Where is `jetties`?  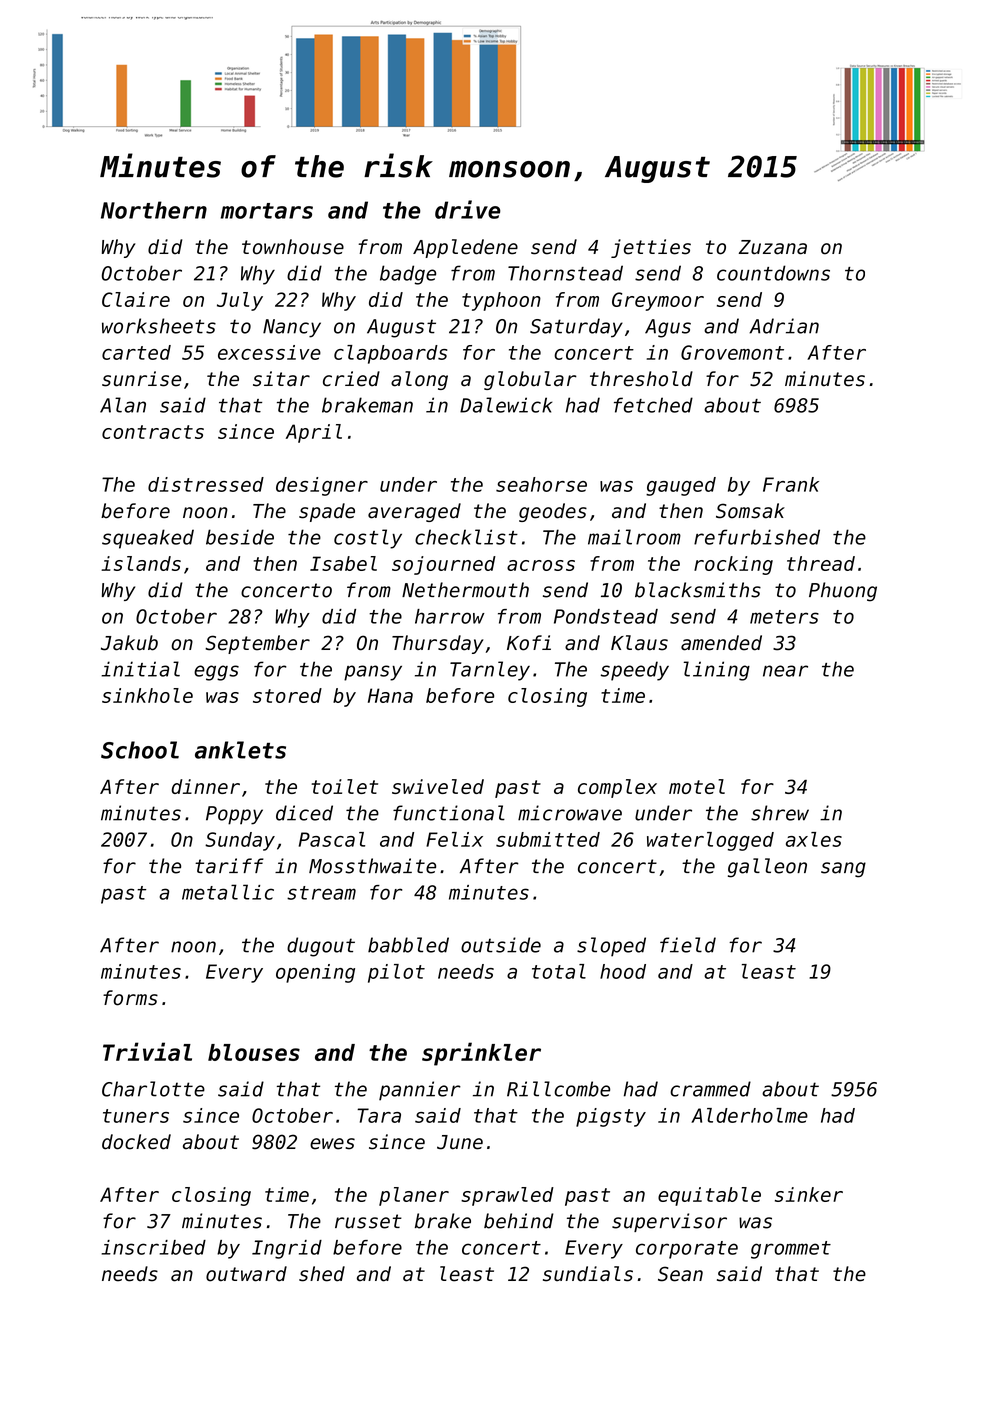
jetties is located at coordinates (651, 248).
